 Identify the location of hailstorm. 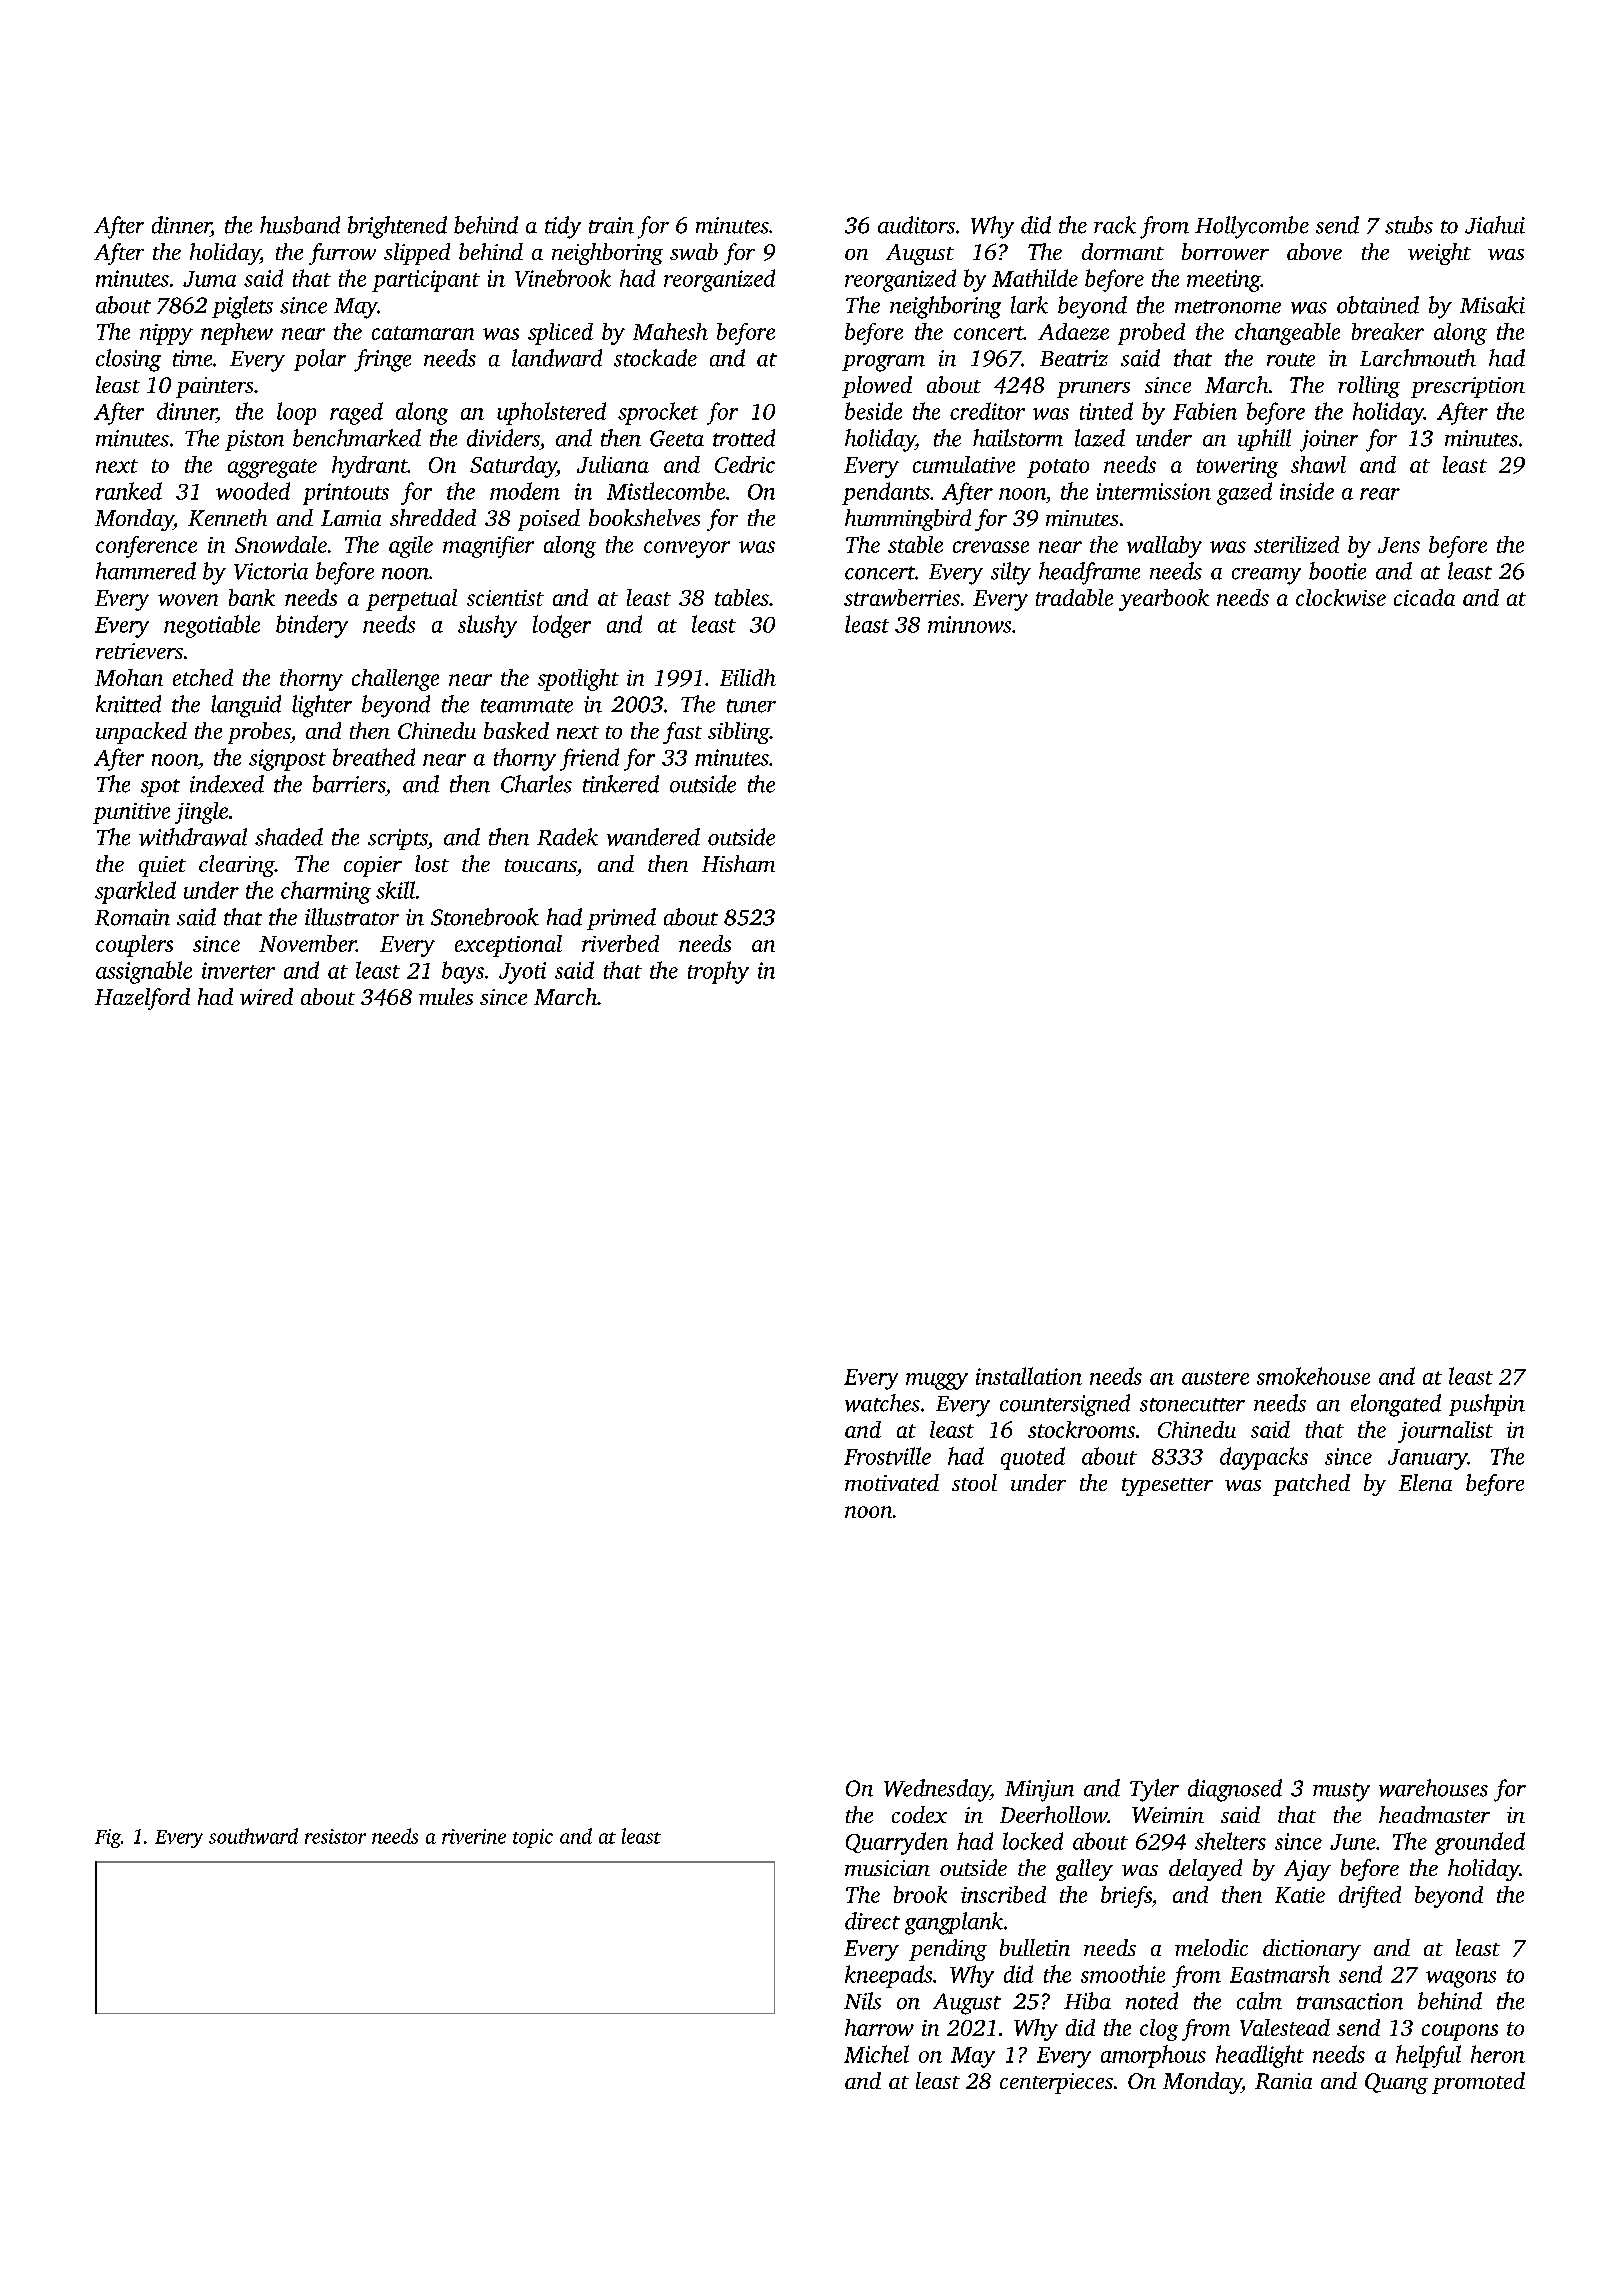
(1018, 438).
